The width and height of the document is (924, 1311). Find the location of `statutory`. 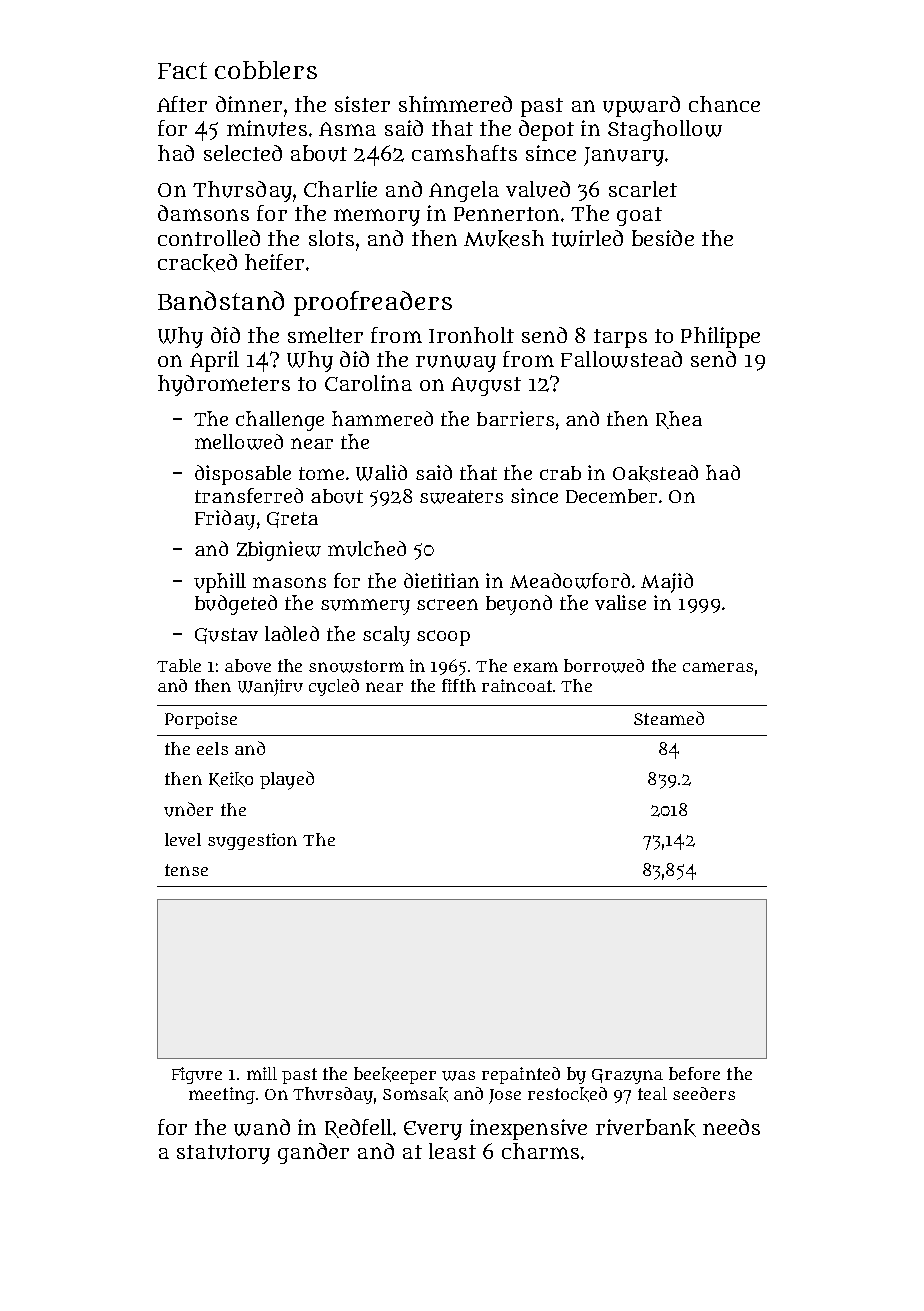

statutory is located at coordinates (223, 1154).
